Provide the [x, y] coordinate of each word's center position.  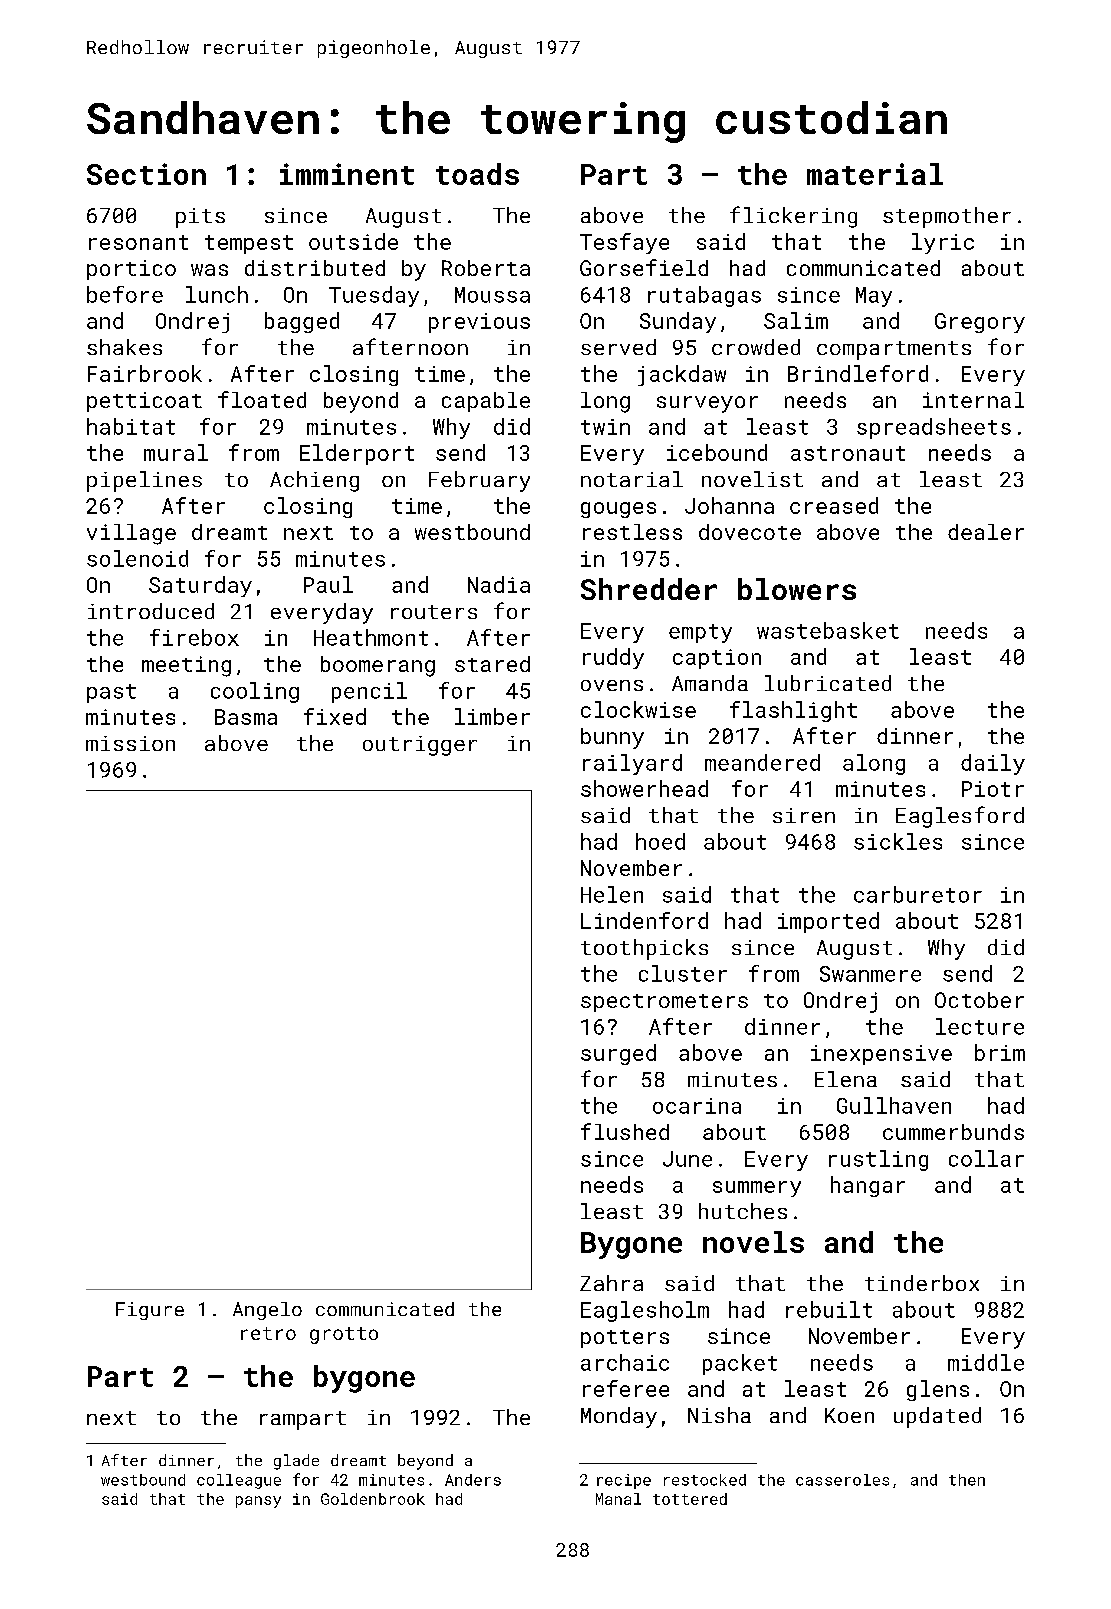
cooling [255, 692]
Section [146, 174]
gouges [618, 510]
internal [973, 400]
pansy [258, 1502]
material [875, 174]
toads [477, 174]
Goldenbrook [373, 1499]
